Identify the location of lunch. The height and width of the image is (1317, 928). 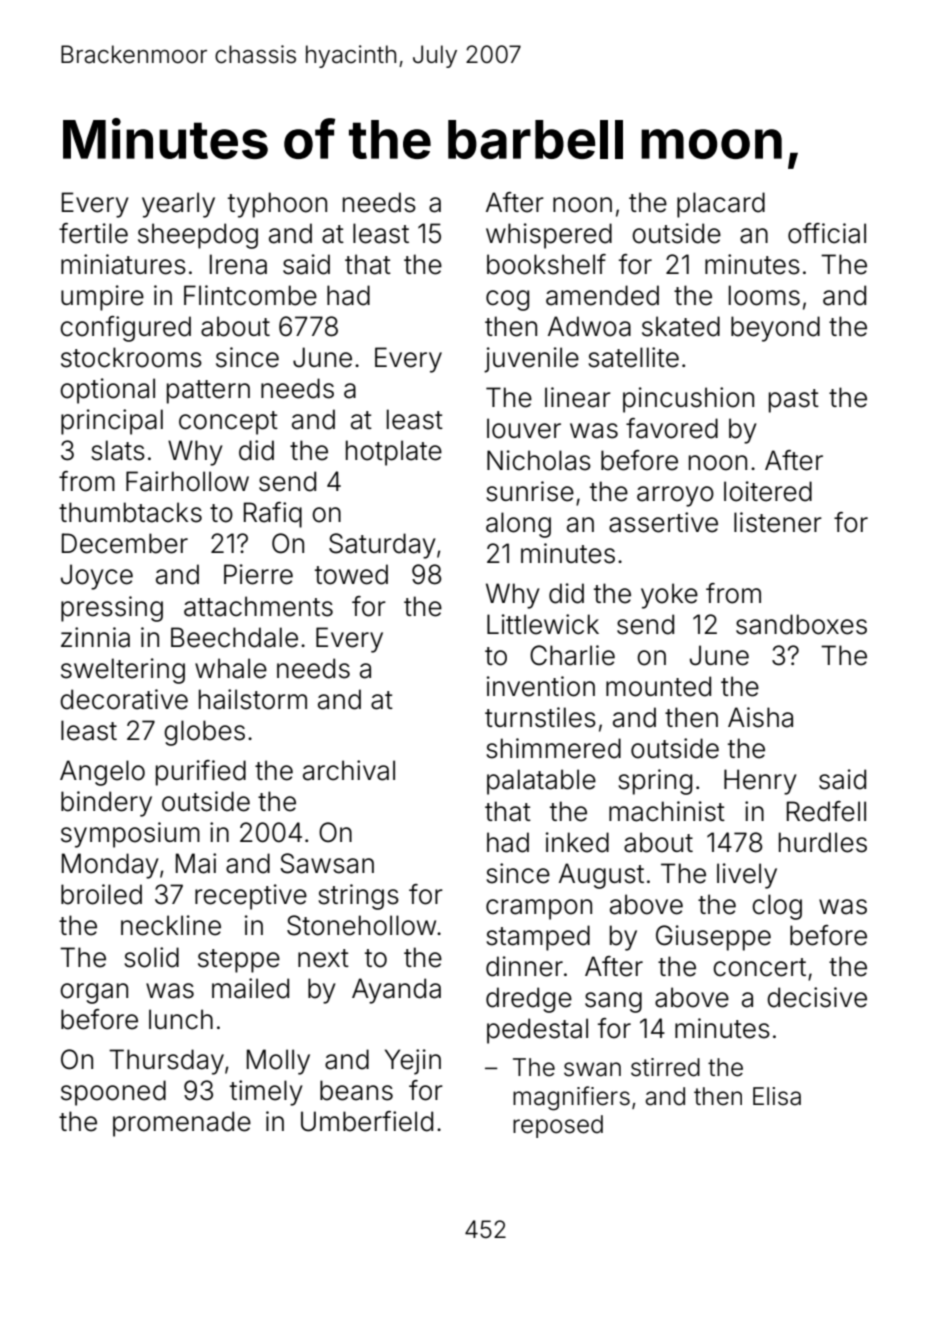
(181, 1019).
